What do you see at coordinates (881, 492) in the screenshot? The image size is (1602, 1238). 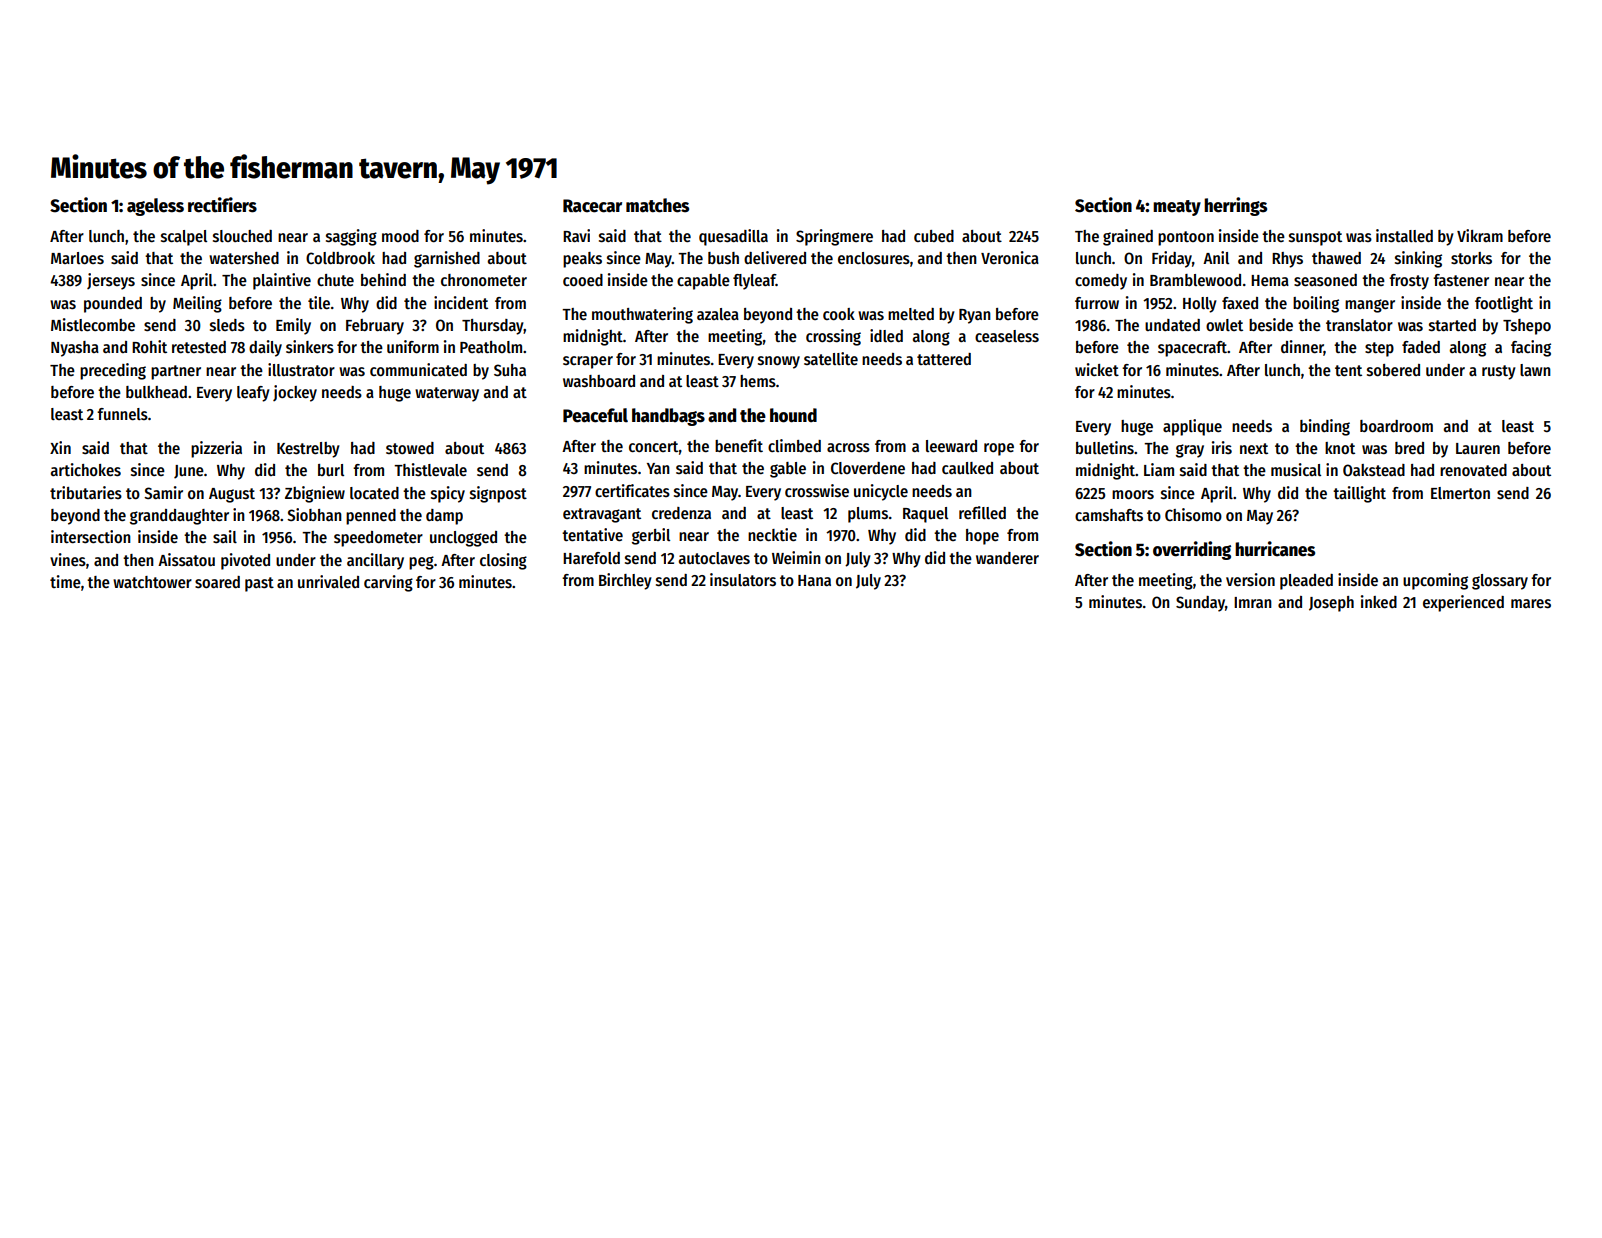 I see `unicycle` at bounding box center [881, 492].
